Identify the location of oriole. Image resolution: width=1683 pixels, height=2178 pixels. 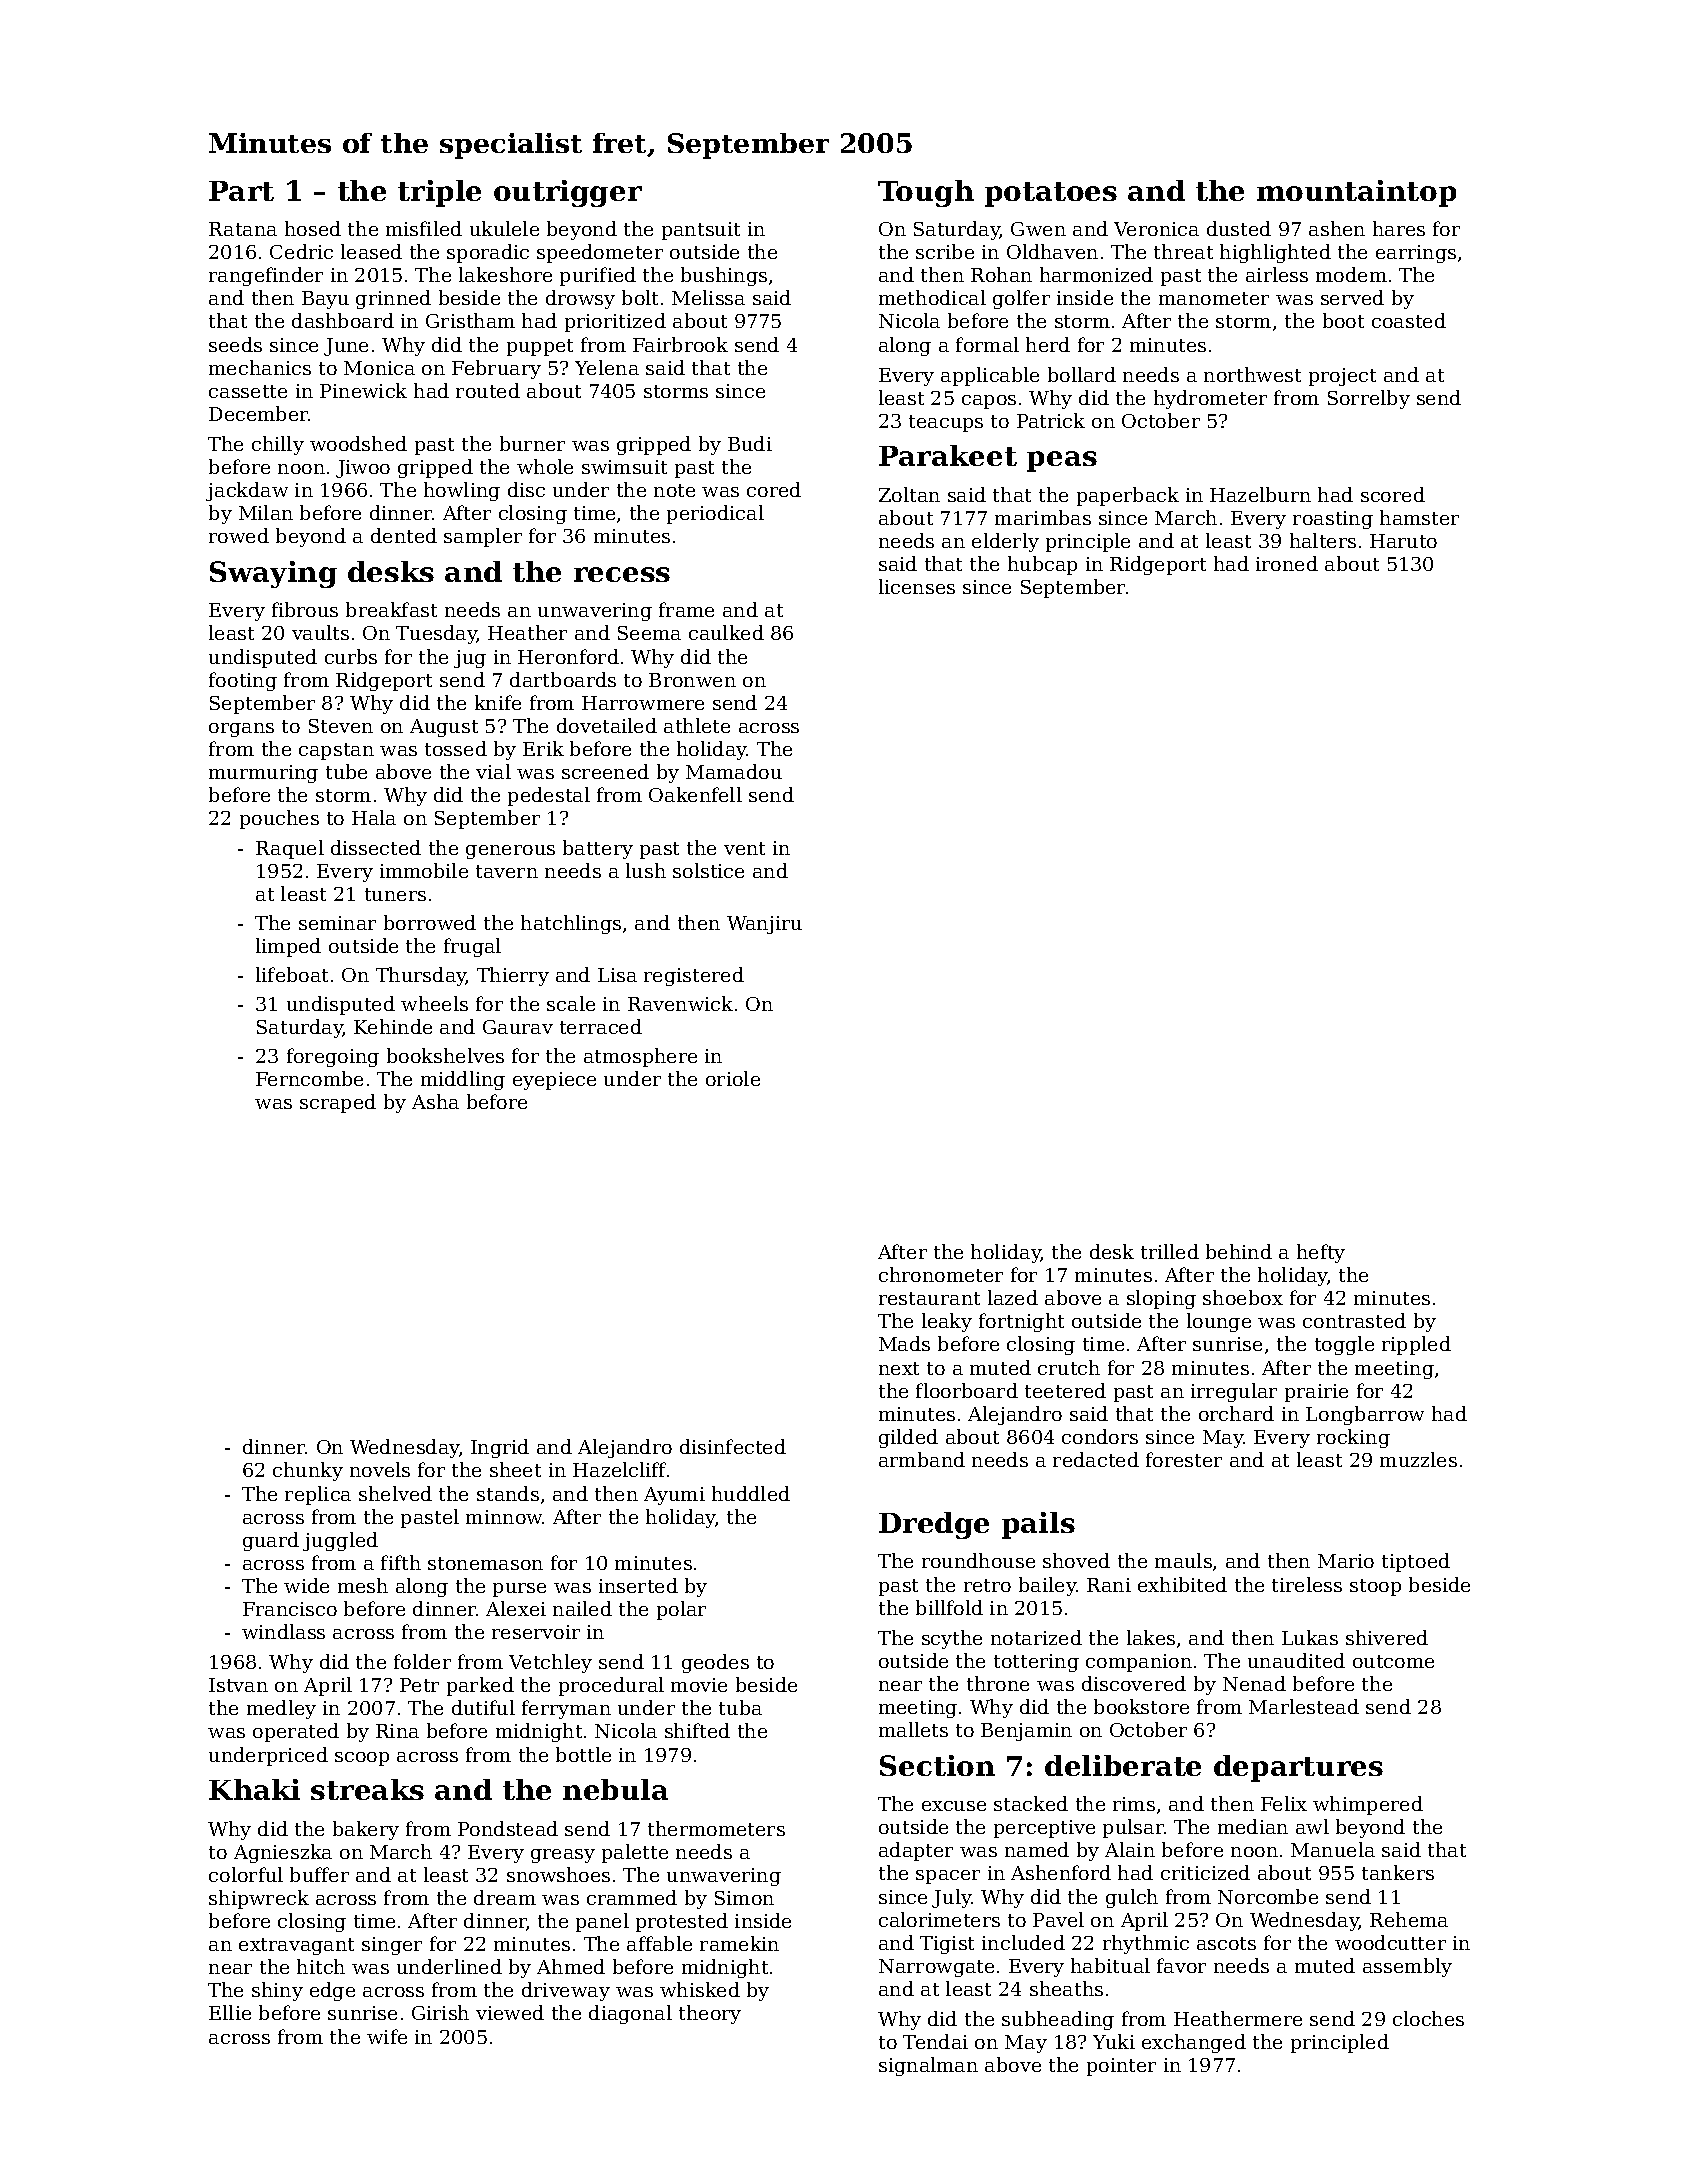
(733, 1078).
